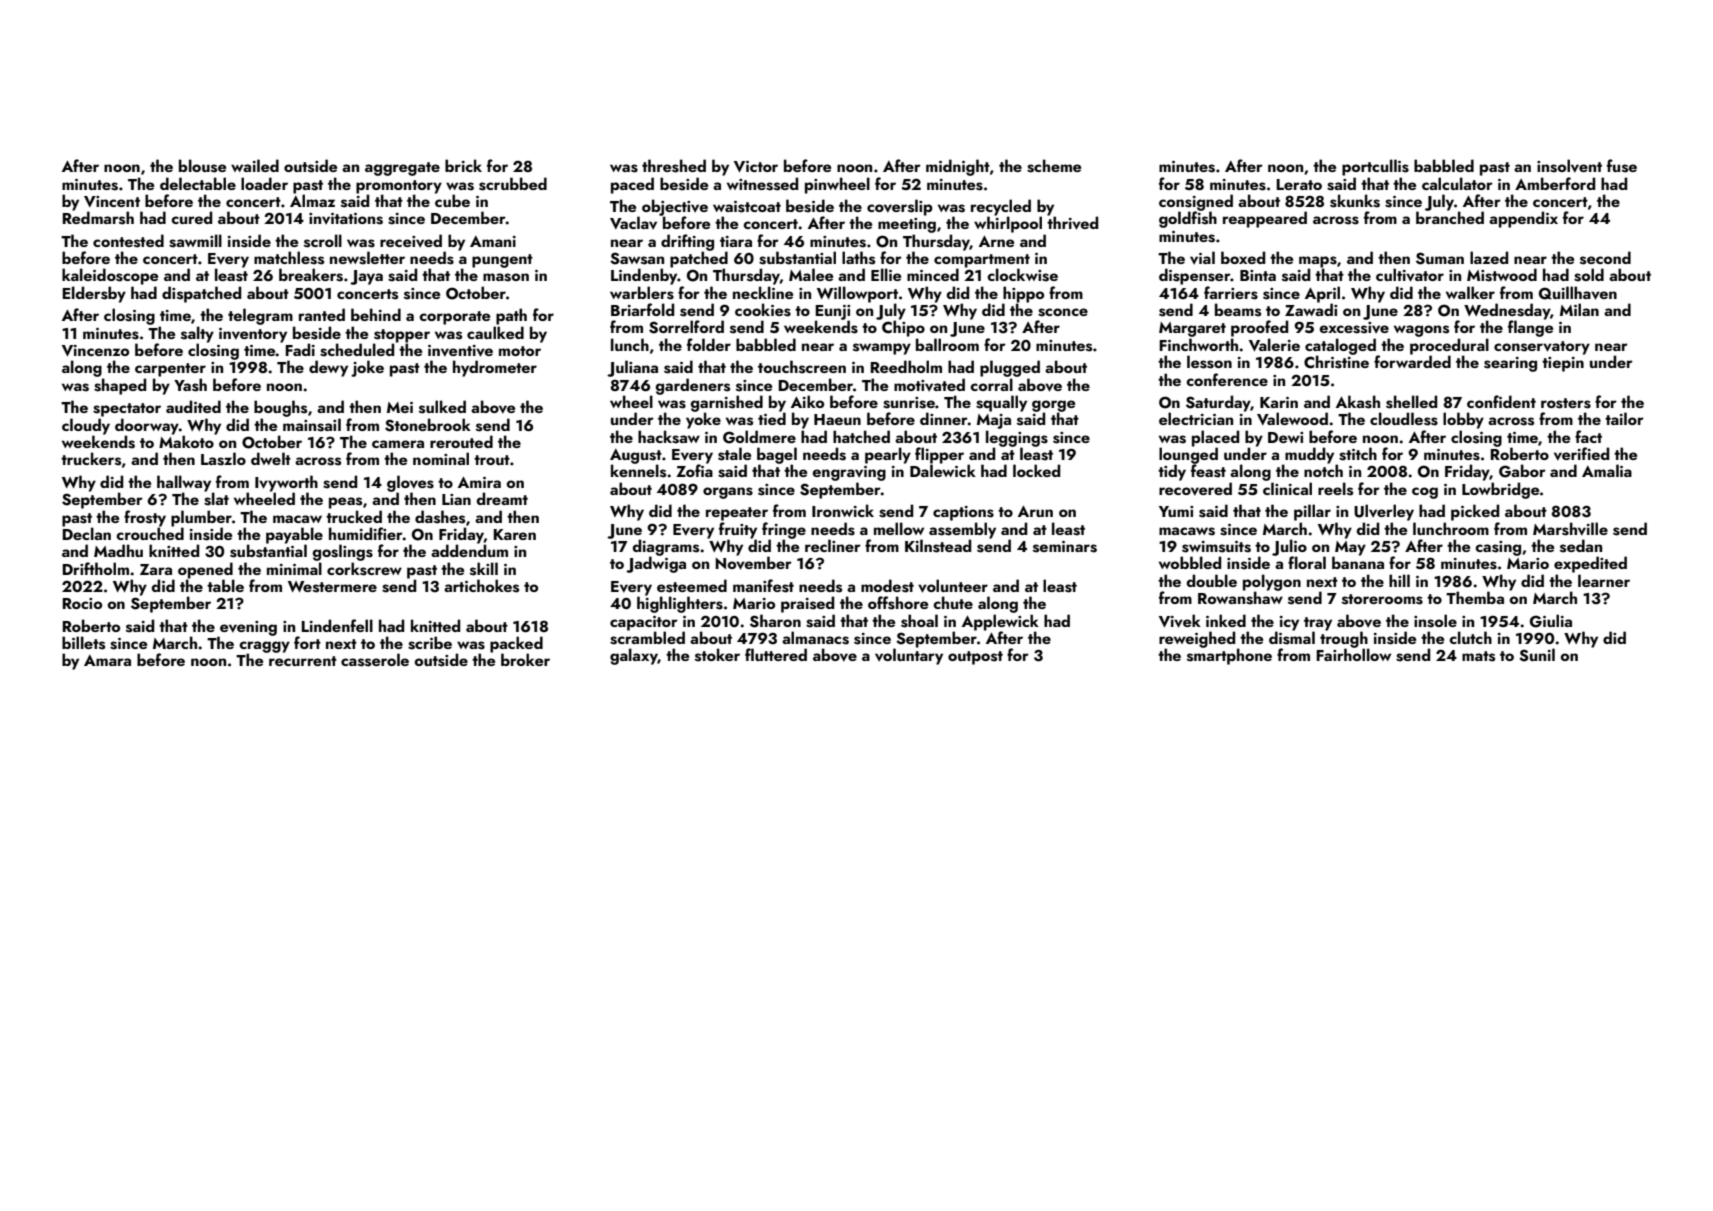 The width and height of the screenshot is (1713, 1211). I want to click on Giulia, so click(1551, 621).
